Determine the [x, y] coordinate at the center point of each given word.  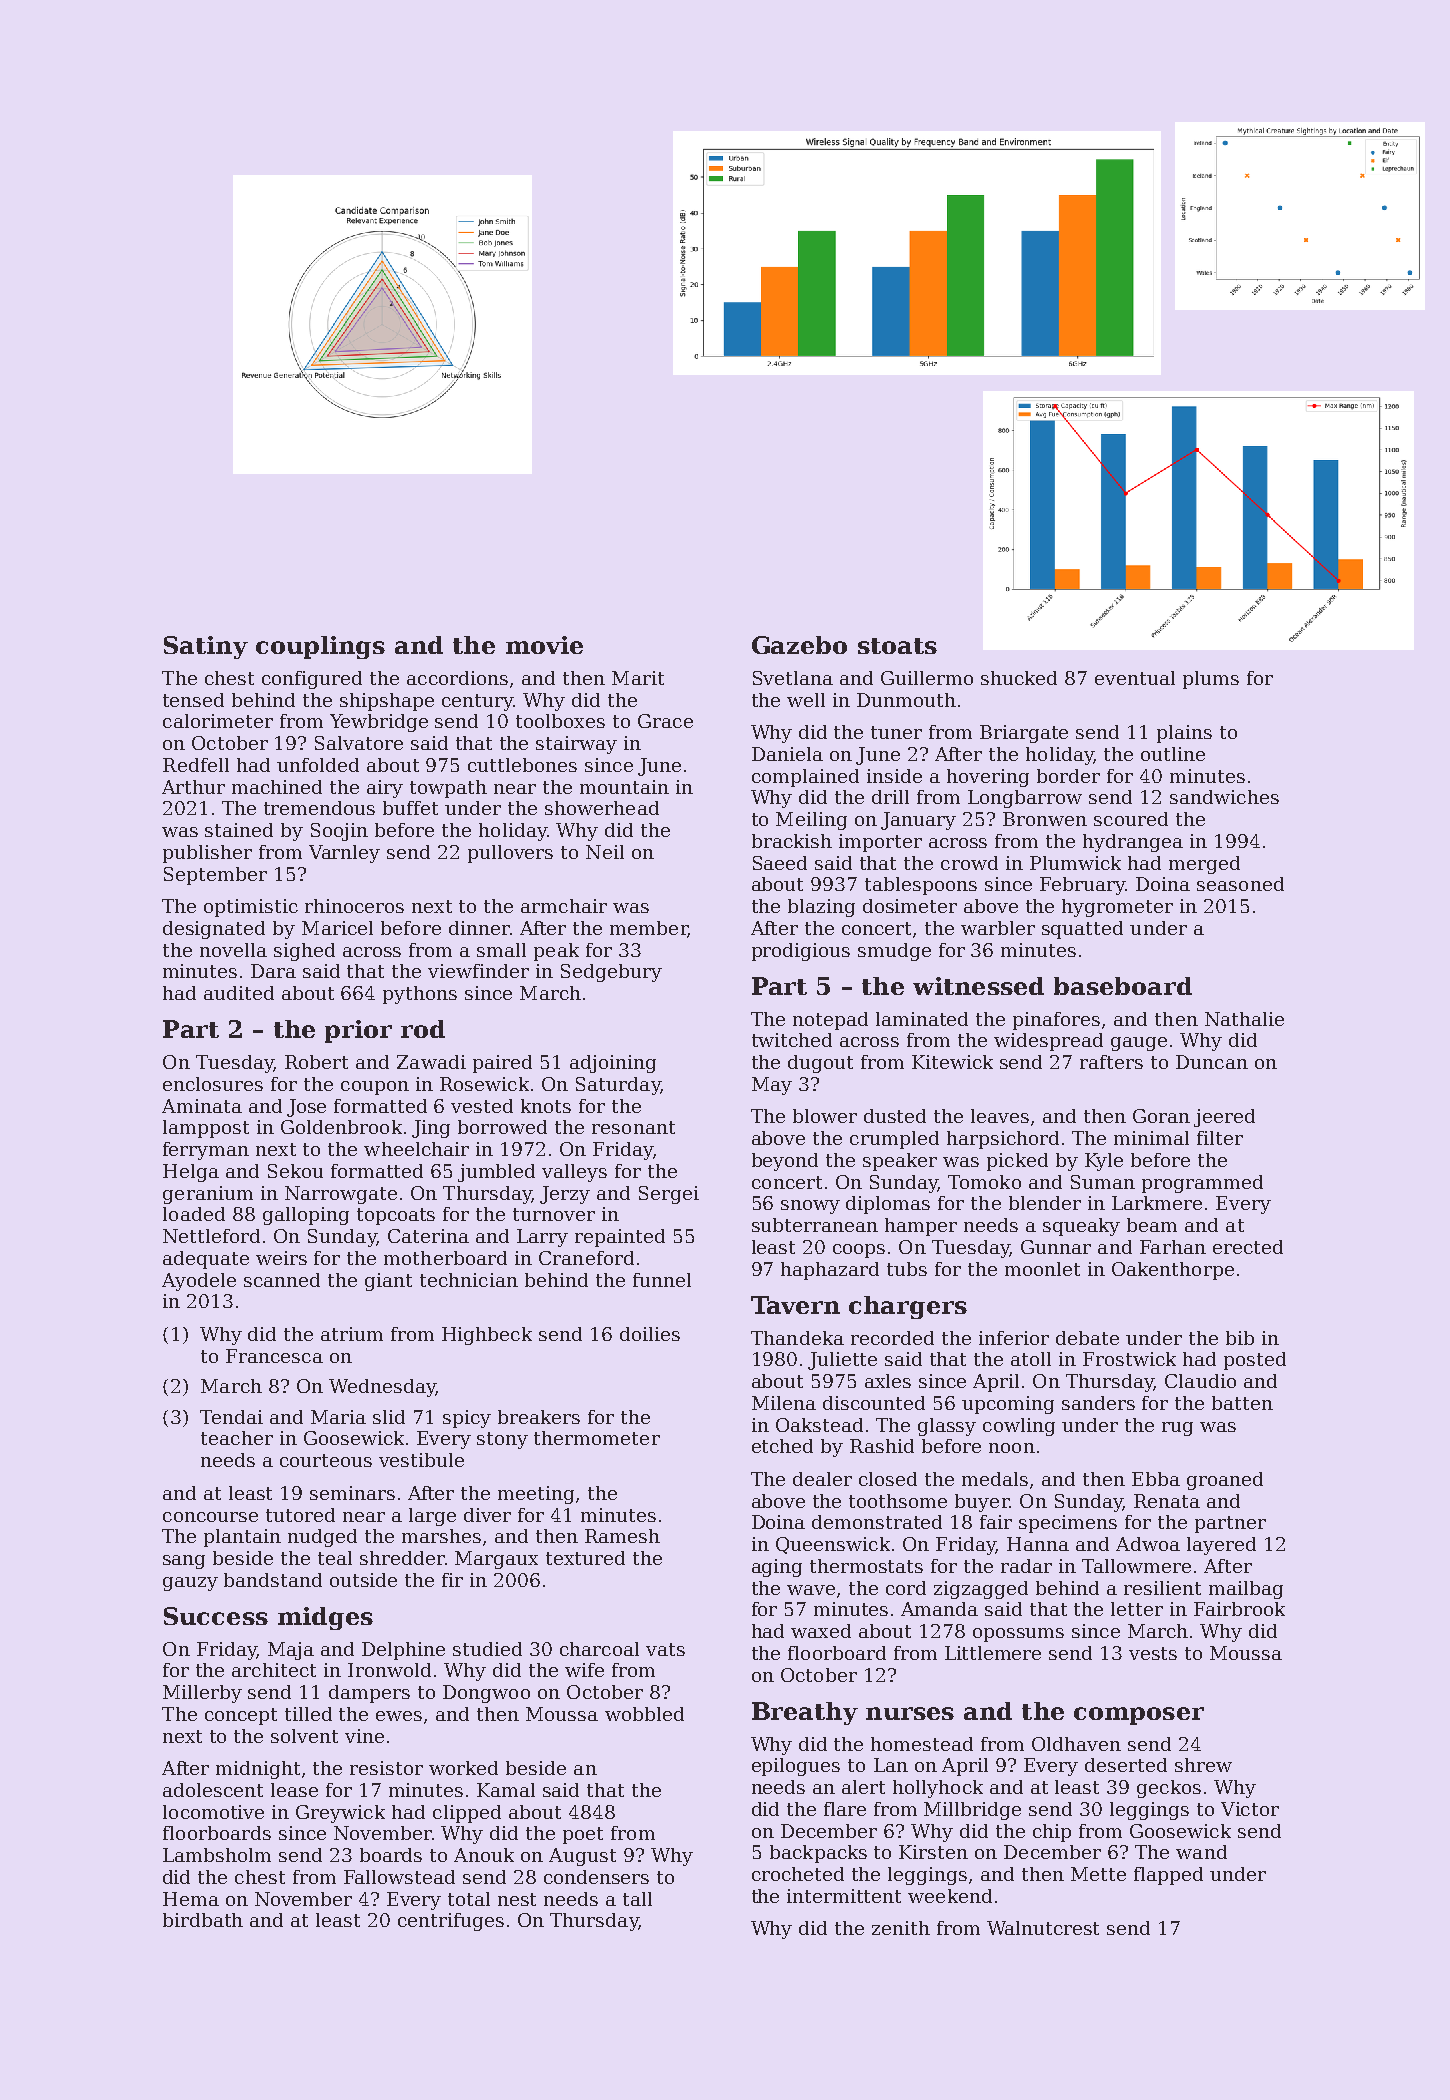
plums [1211, 680]
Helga [191, 1173]
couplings [320, 647]
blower [825, 1116]
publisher [207, 854]
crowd [969, 863]
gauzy [190, 1584]
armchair [564, 906]
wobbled [644, 1714]
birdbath [203, 1920]
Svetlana [793, 678]
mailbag [1246, 1590]
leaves [1000, 1116]
